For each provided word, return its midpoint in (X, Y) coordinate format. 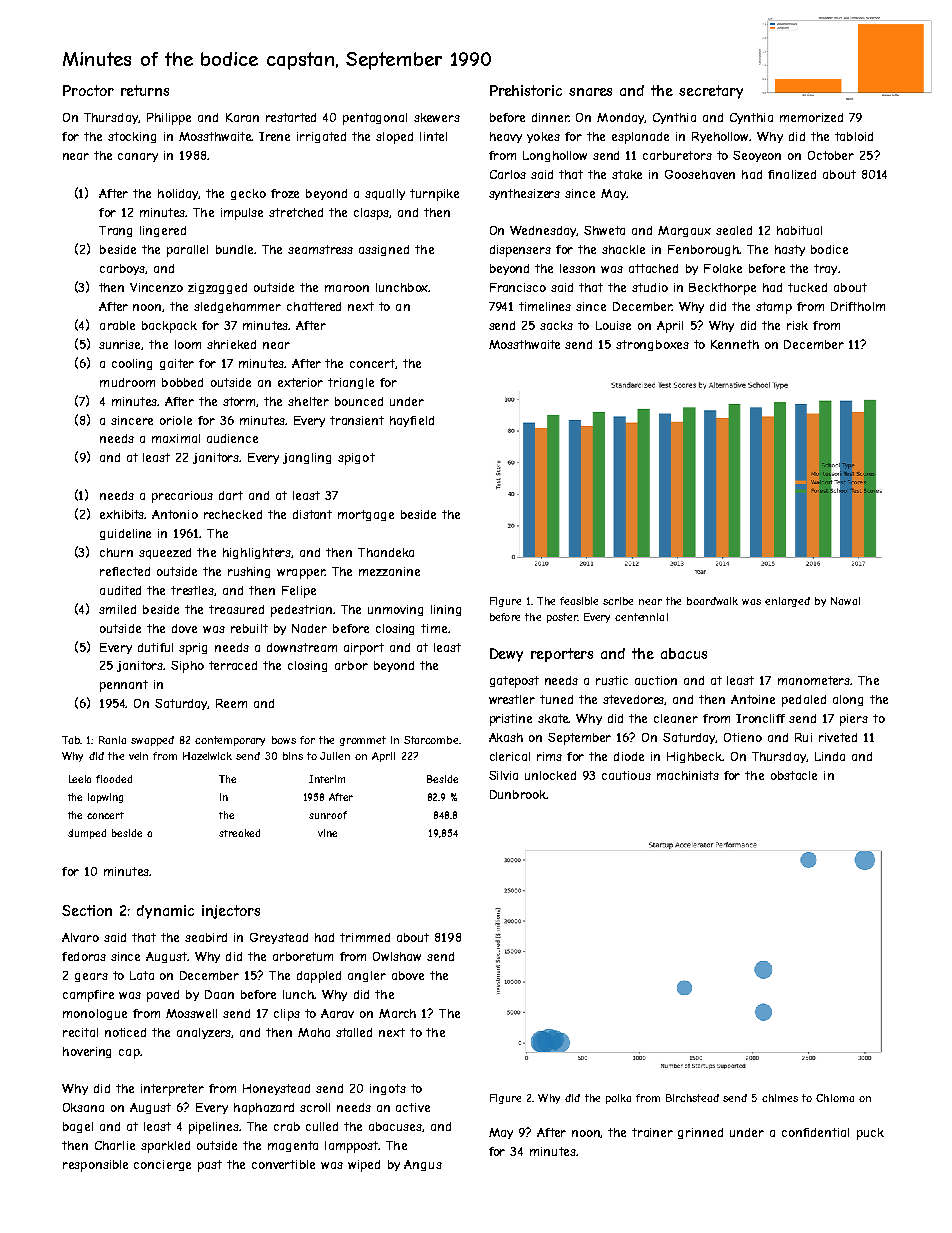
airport (364, 649)
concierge (162, 1165)
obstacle (794, 775)
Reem (231, 703)
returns (145, 90)
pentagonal (375, 119)
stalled (354, 1032)
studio (650, 287)
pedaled (804, 701)
